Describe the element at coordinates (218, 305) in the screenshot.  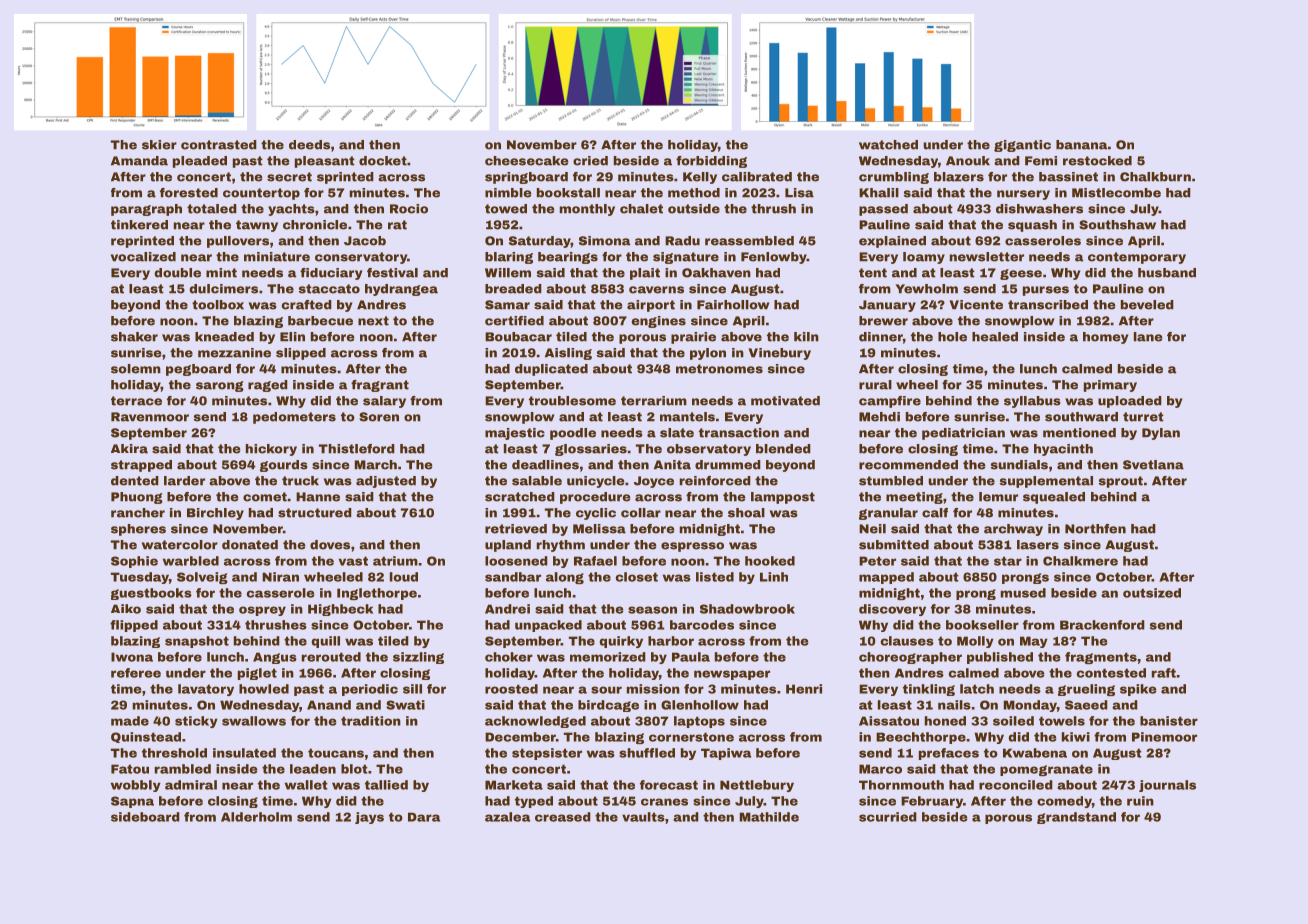
I see `toolbox` at that location.
